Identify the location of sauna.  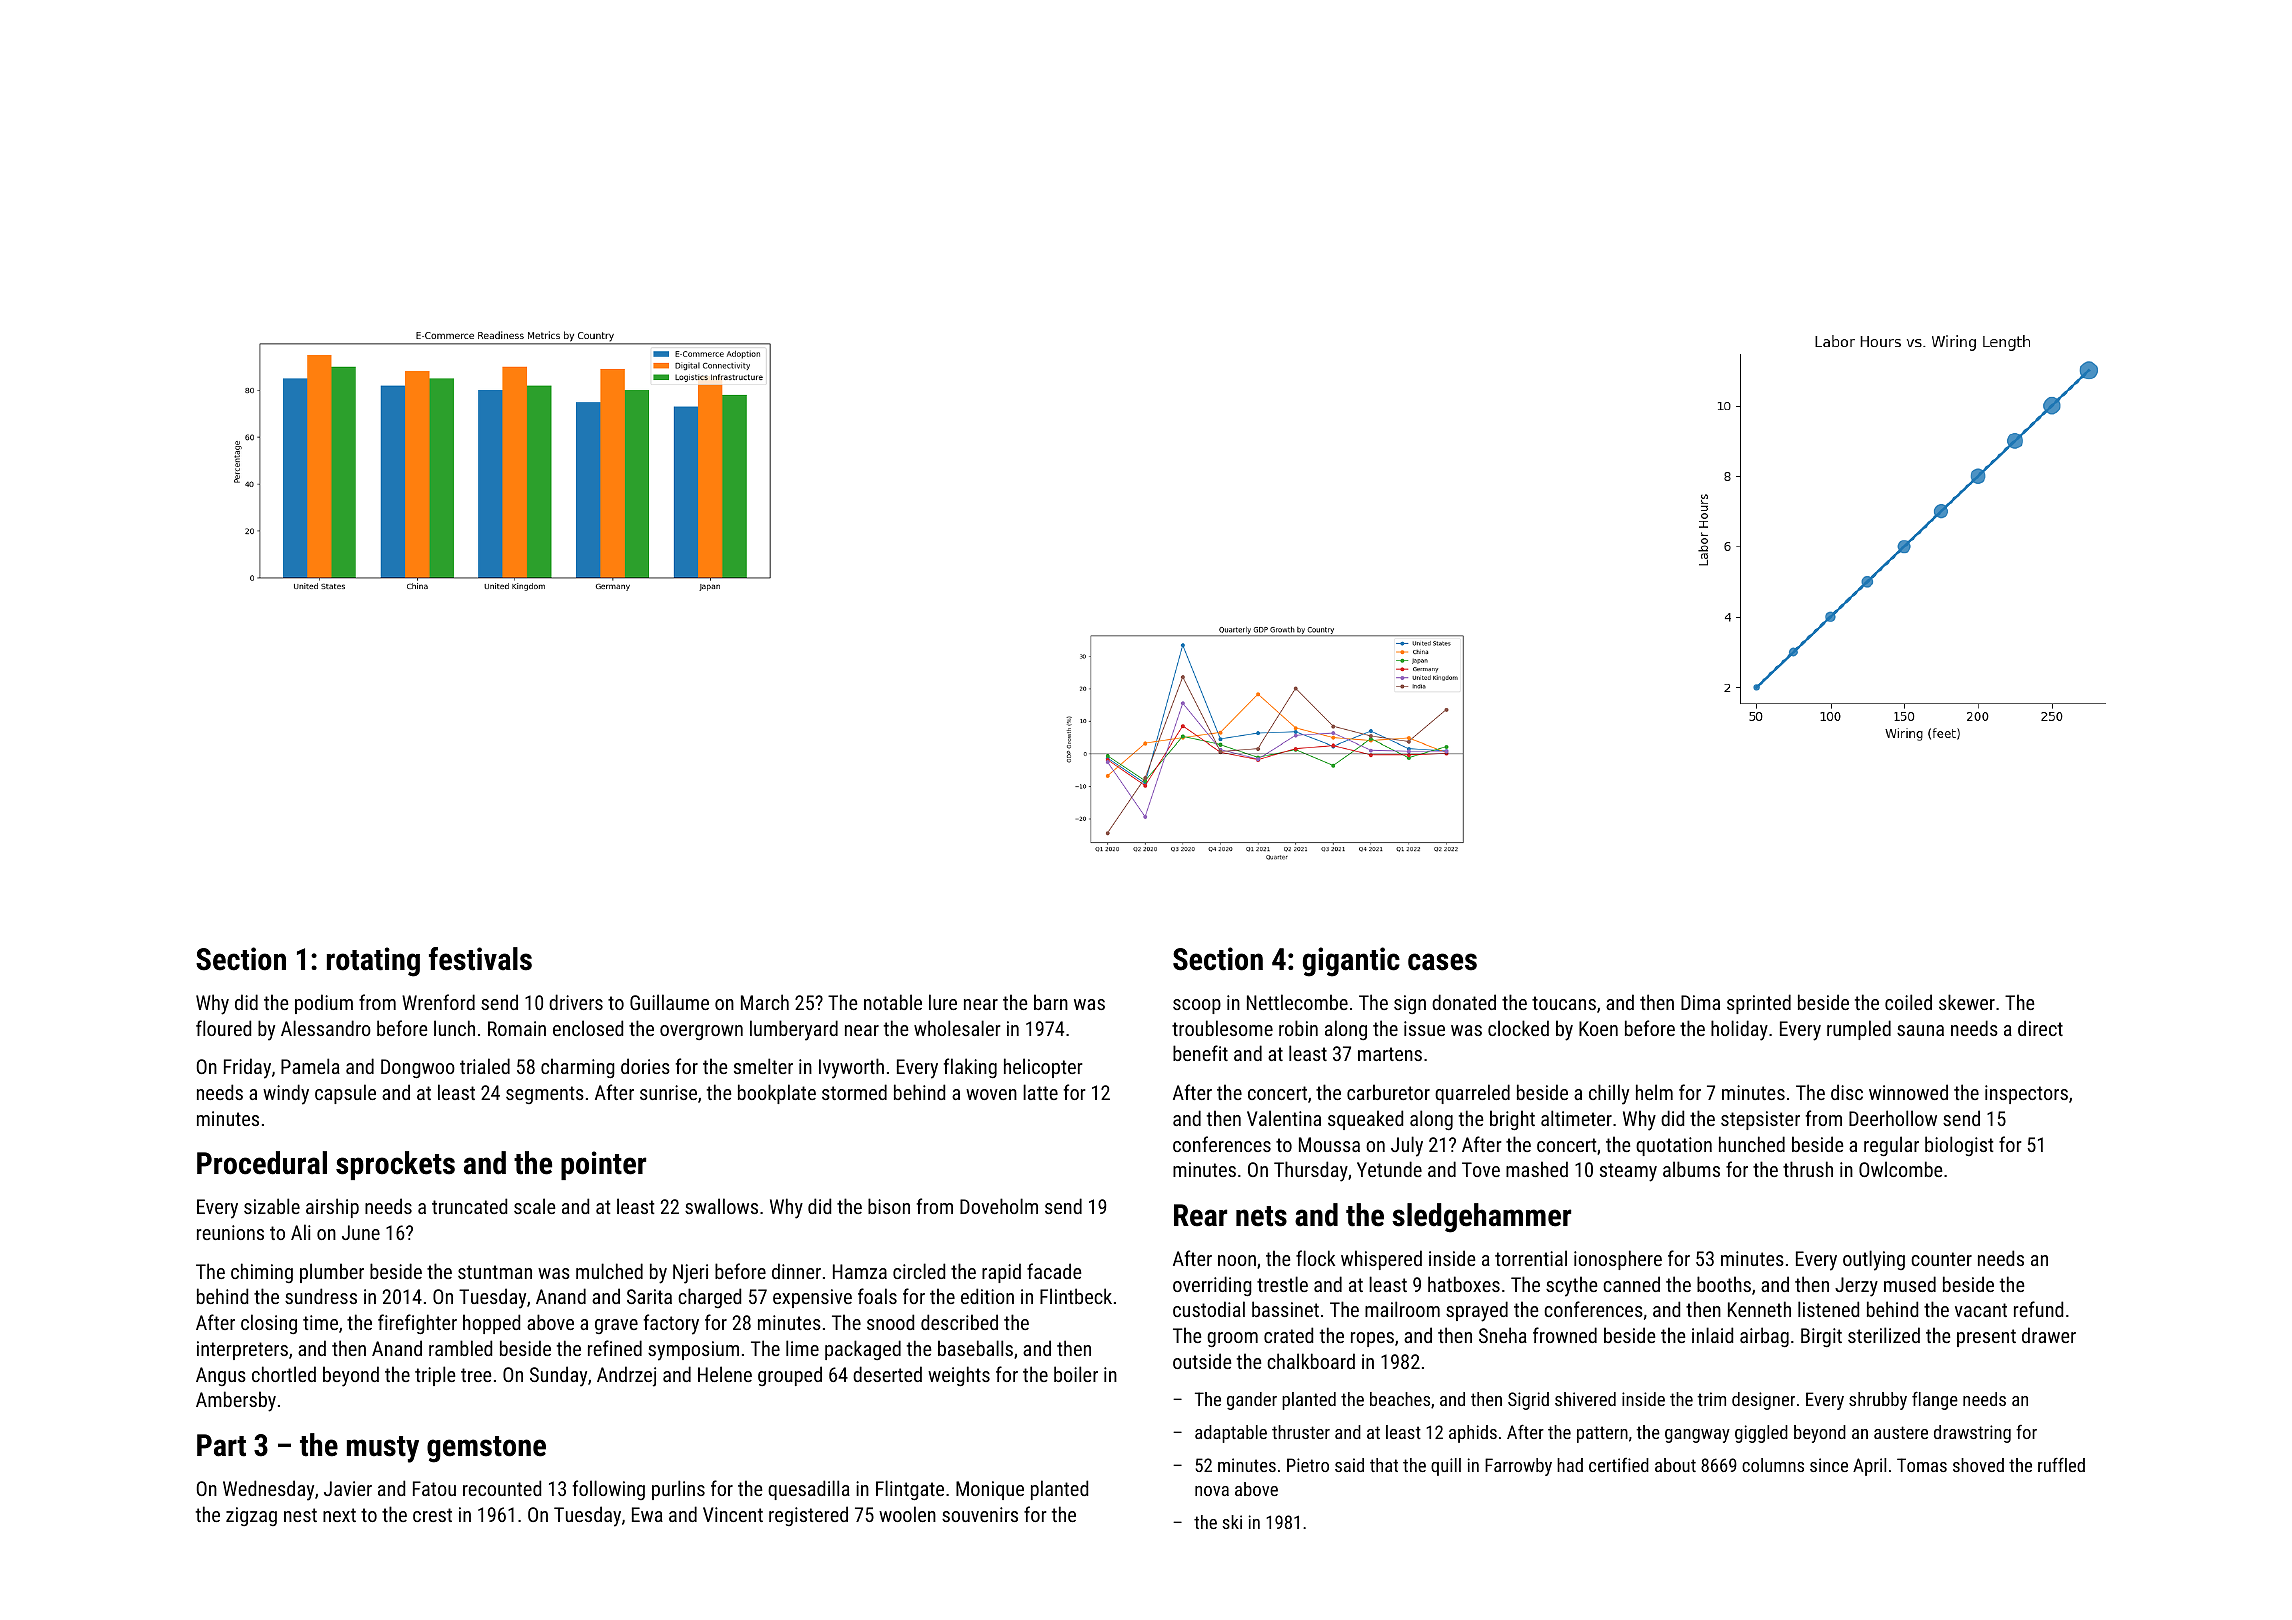
(1920, 1030).
